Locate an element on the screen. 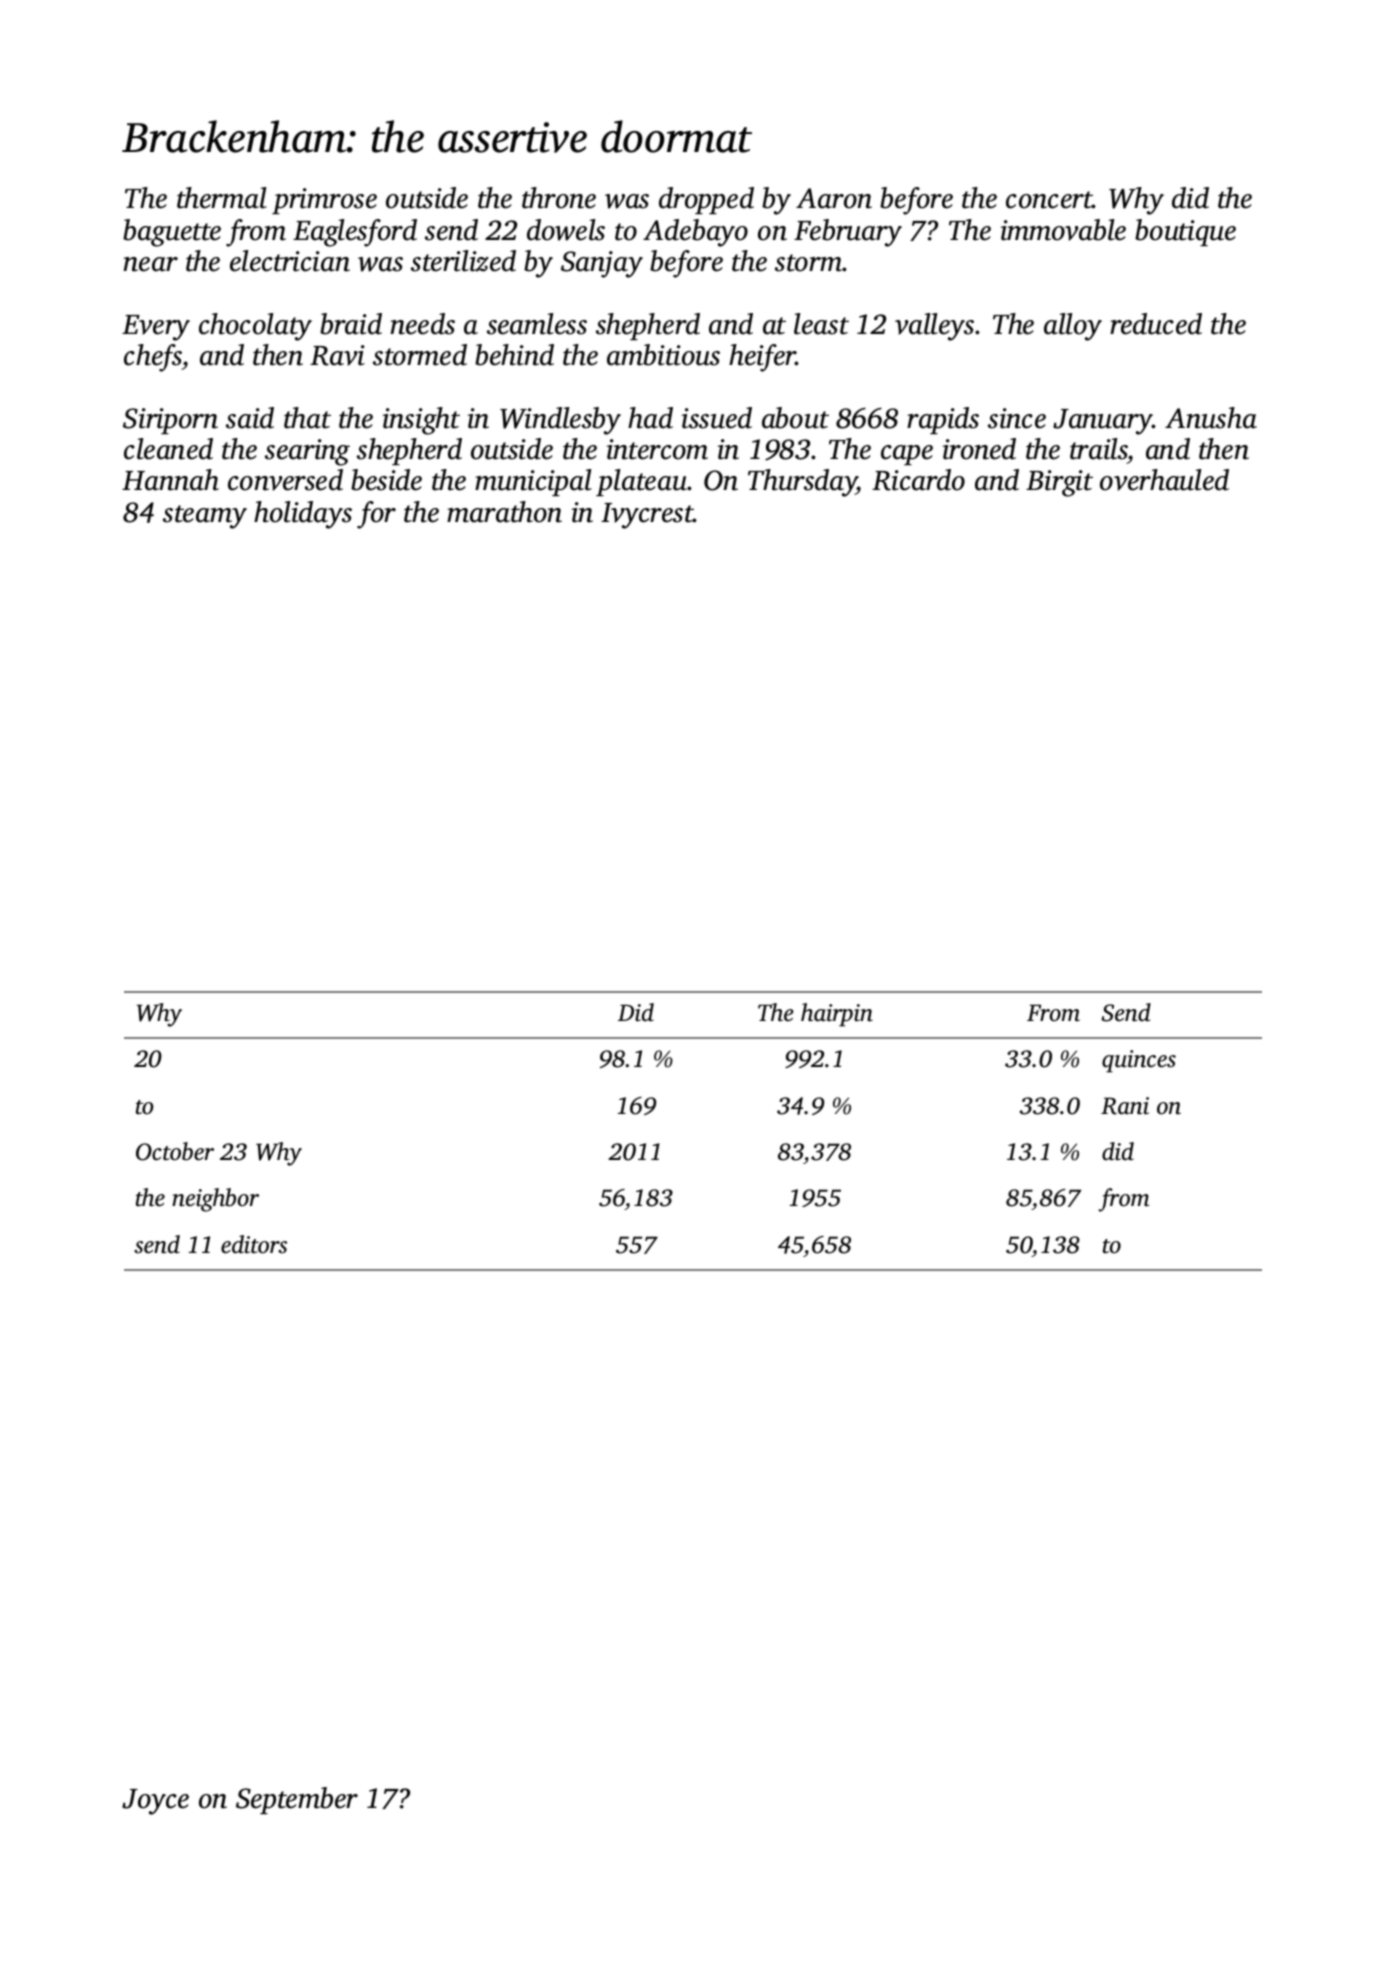 The height and width of the screenshot is (1969, 1386). concert is located at coordinates (1049, 200).
